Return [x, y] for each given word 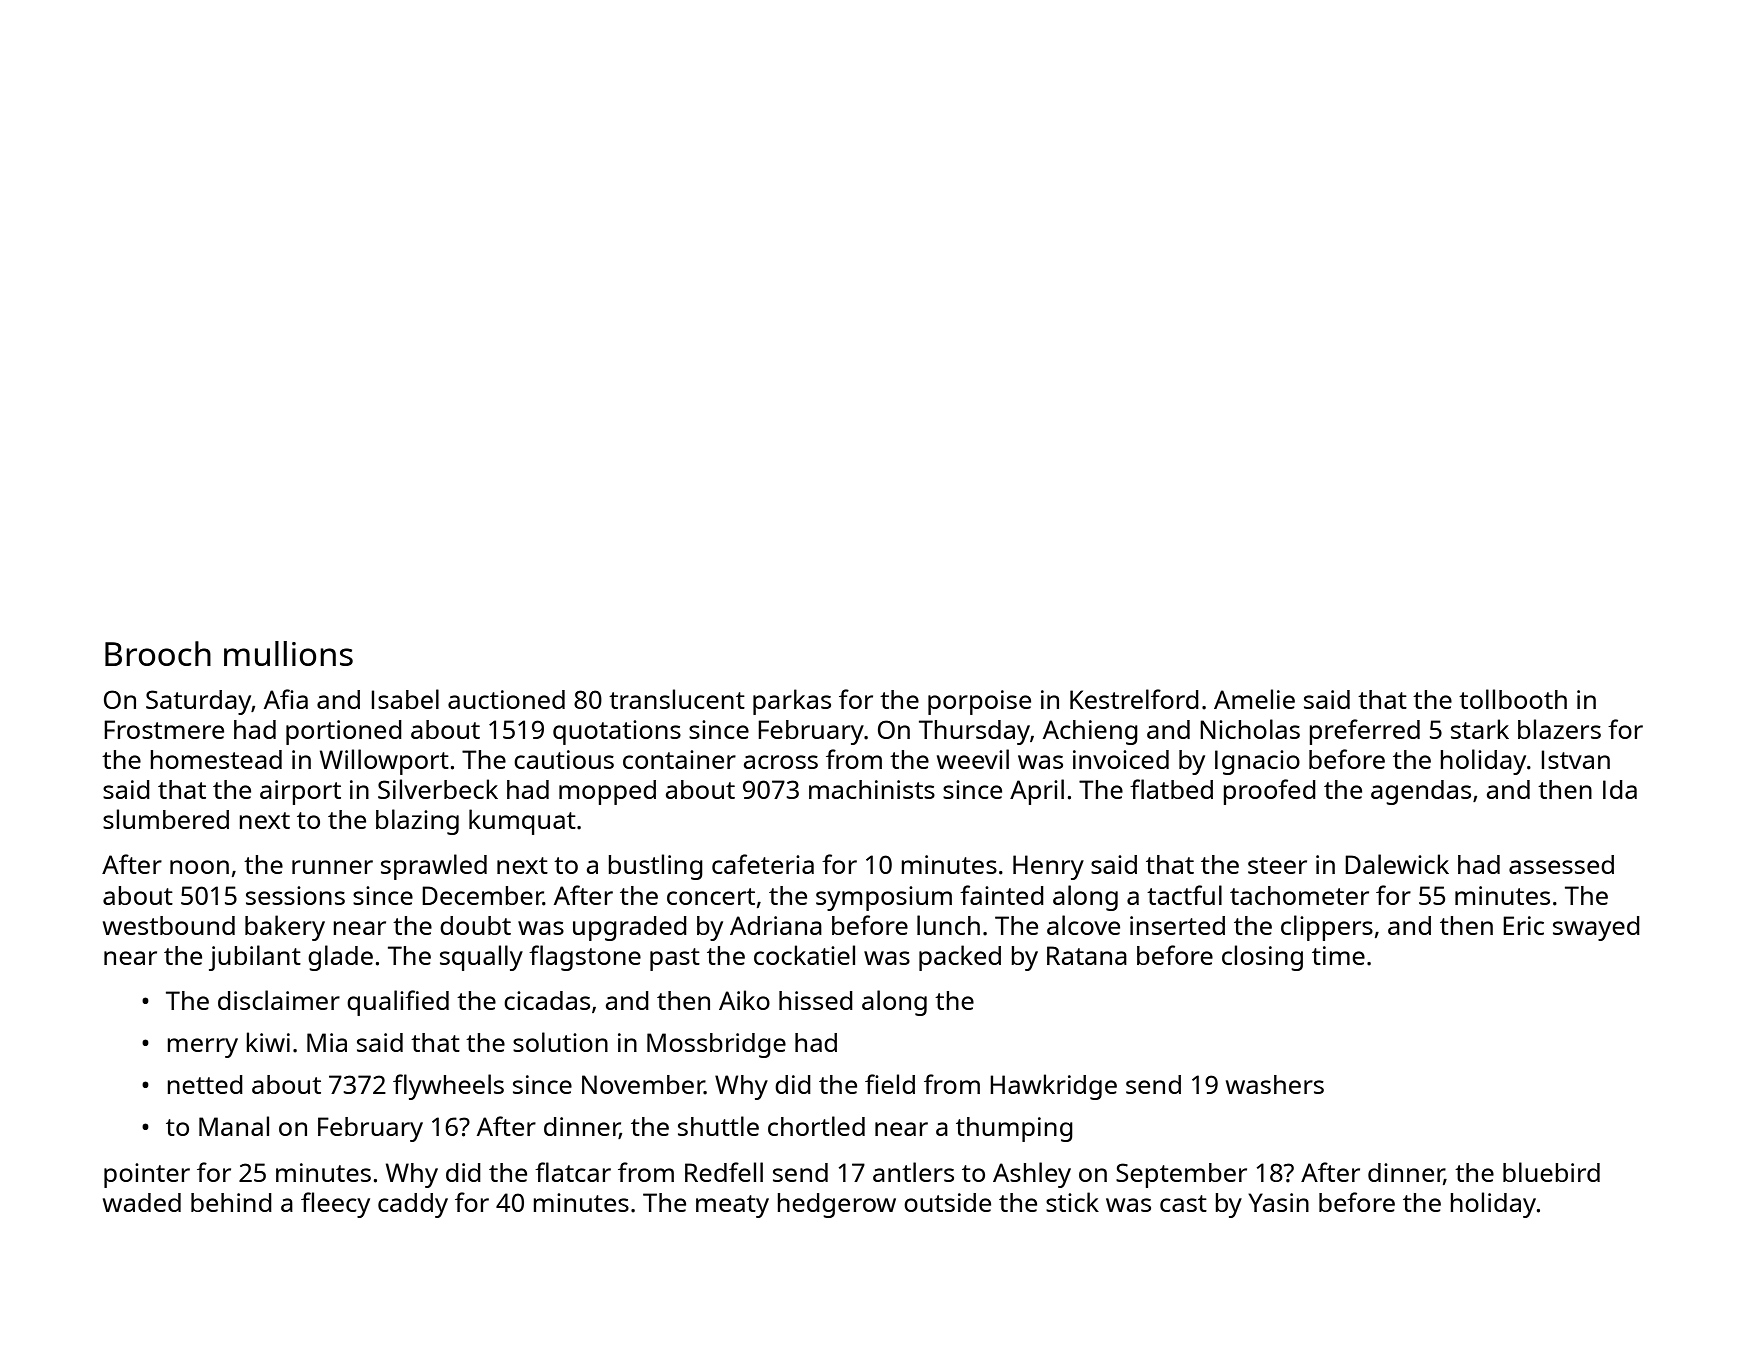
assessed [1561, 864]
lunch [948, 925]
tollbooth [1513, 699]
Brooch [158, 653]
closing [1262, 958]
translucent [677, 699]
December [482, 895]
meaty [732, 1206]
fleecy [335, 1205]
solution [560, 1042]
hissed [816, 1000]
